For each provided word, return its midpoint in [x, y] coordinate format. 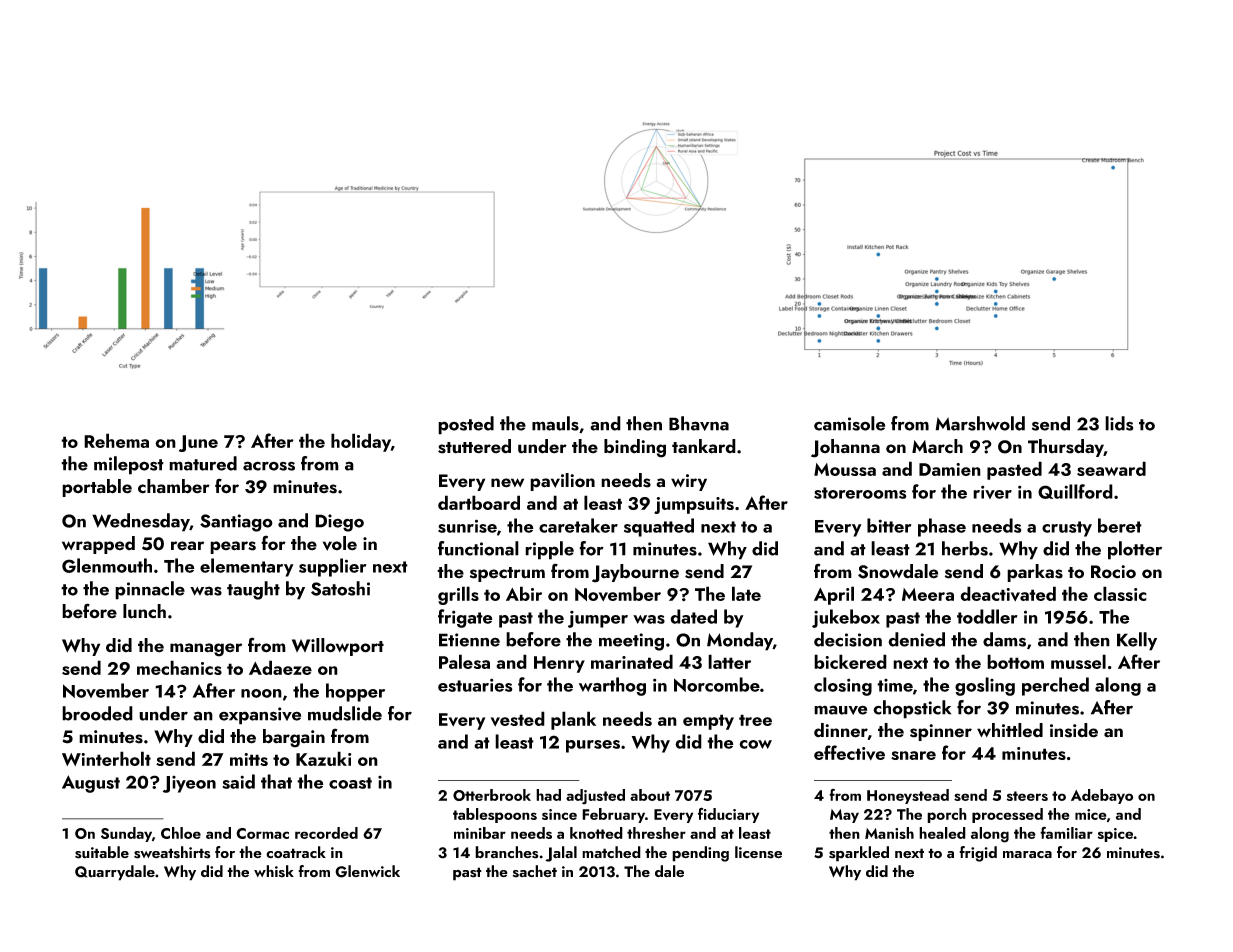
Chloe [181, 833]
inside [1074, 730]
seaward [1111, 468]
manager [206, 650]
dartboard [479, 502]
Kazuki [324, 758]
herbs [965, 548]
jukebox [846, 618]
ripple [549, 550]
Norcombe [717, 684]
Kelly [1137, 641]
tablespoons [495, 815]
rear [187, 546]
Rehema [116, 440]
